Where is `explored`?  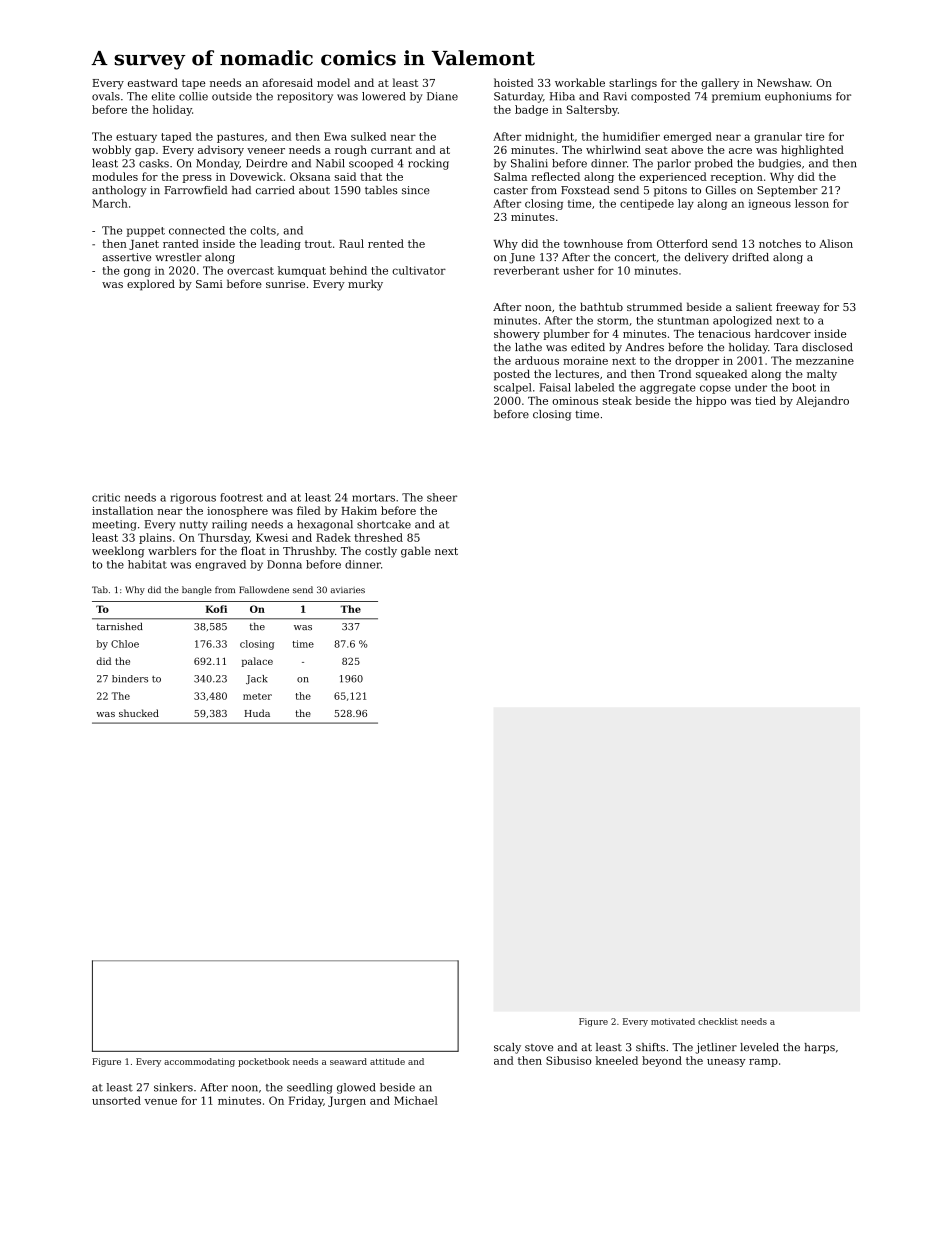
explored is located at coordinates (151, 285).
